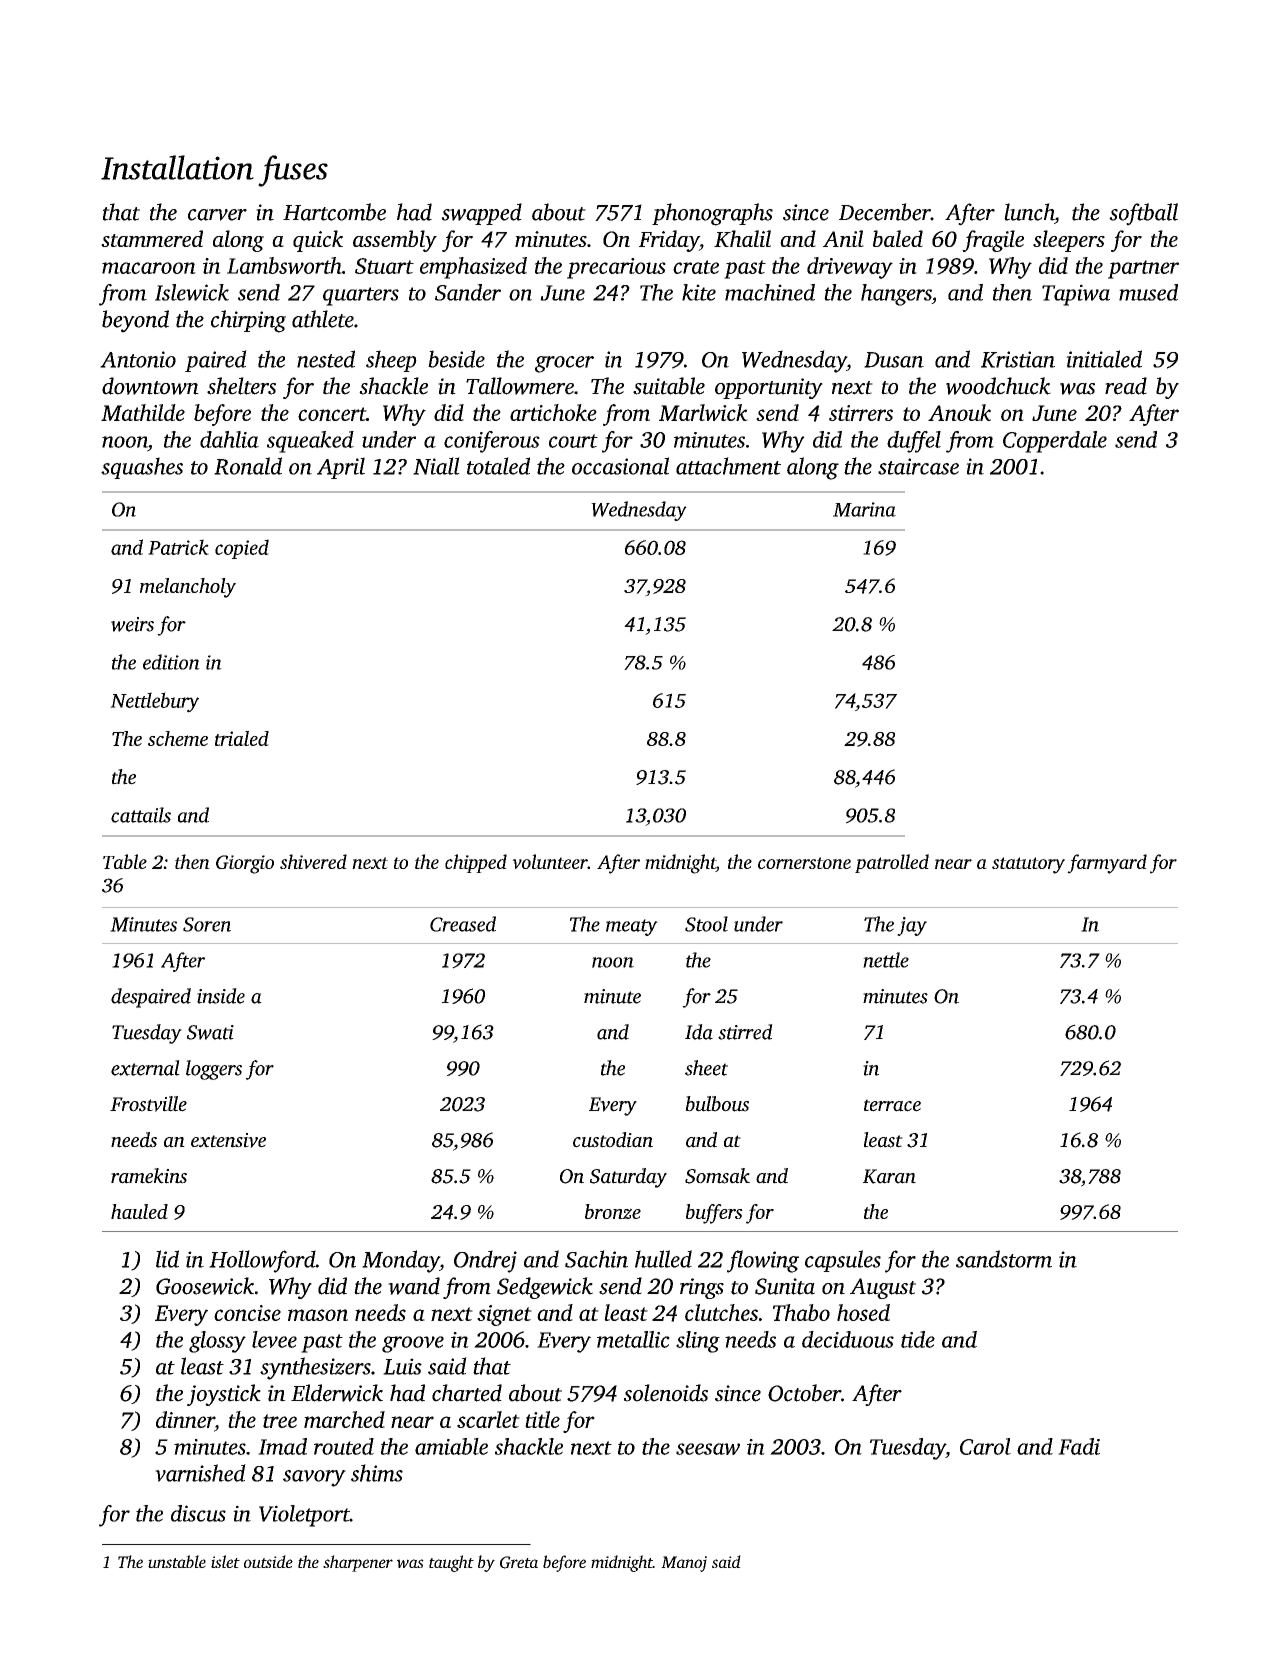 This screenshot has height=1656, width=1280. I want to click on Giorgio, so click(245, 864).
